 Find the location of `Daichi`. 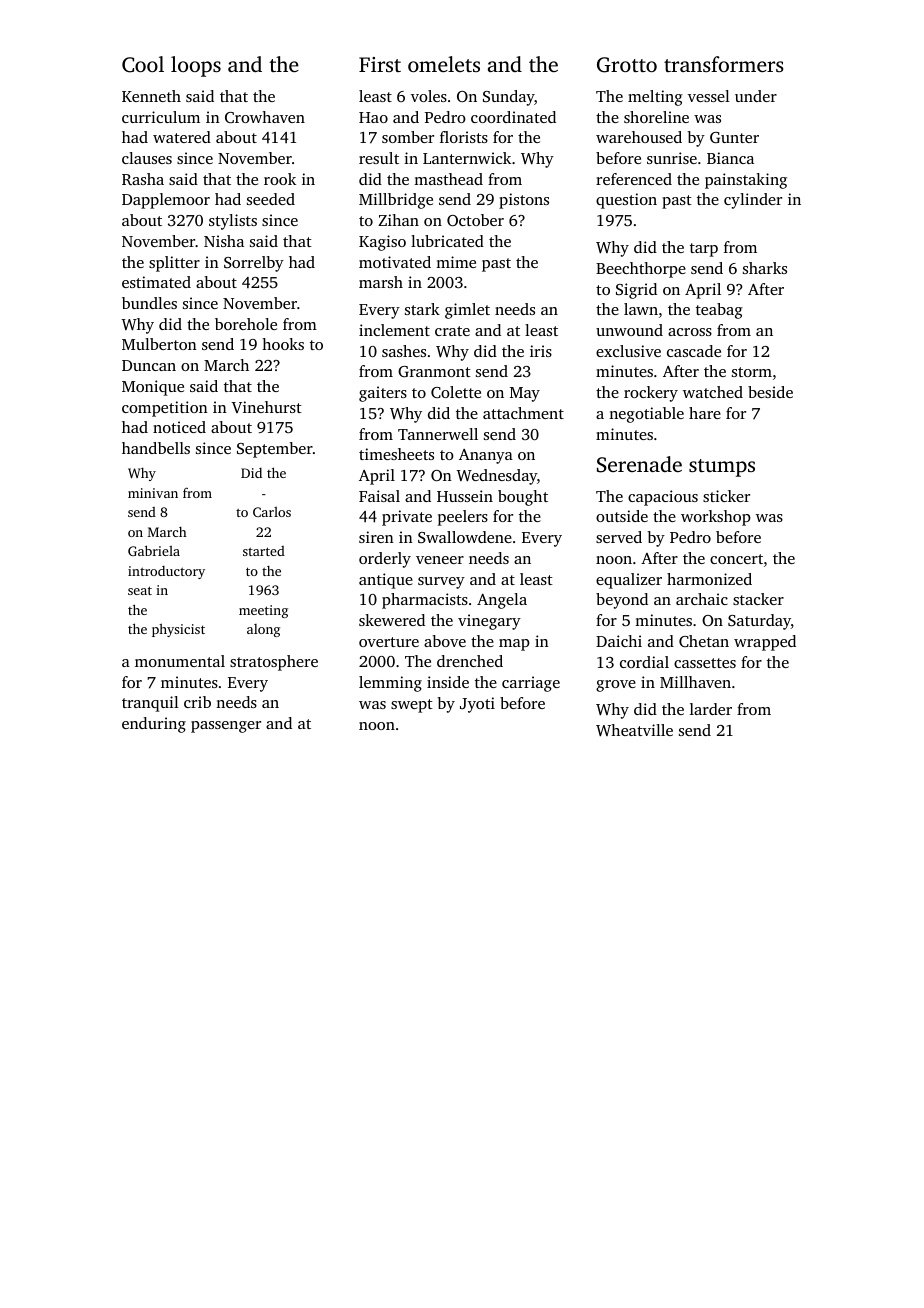

Daichi is located at coordinates (619, 641).
